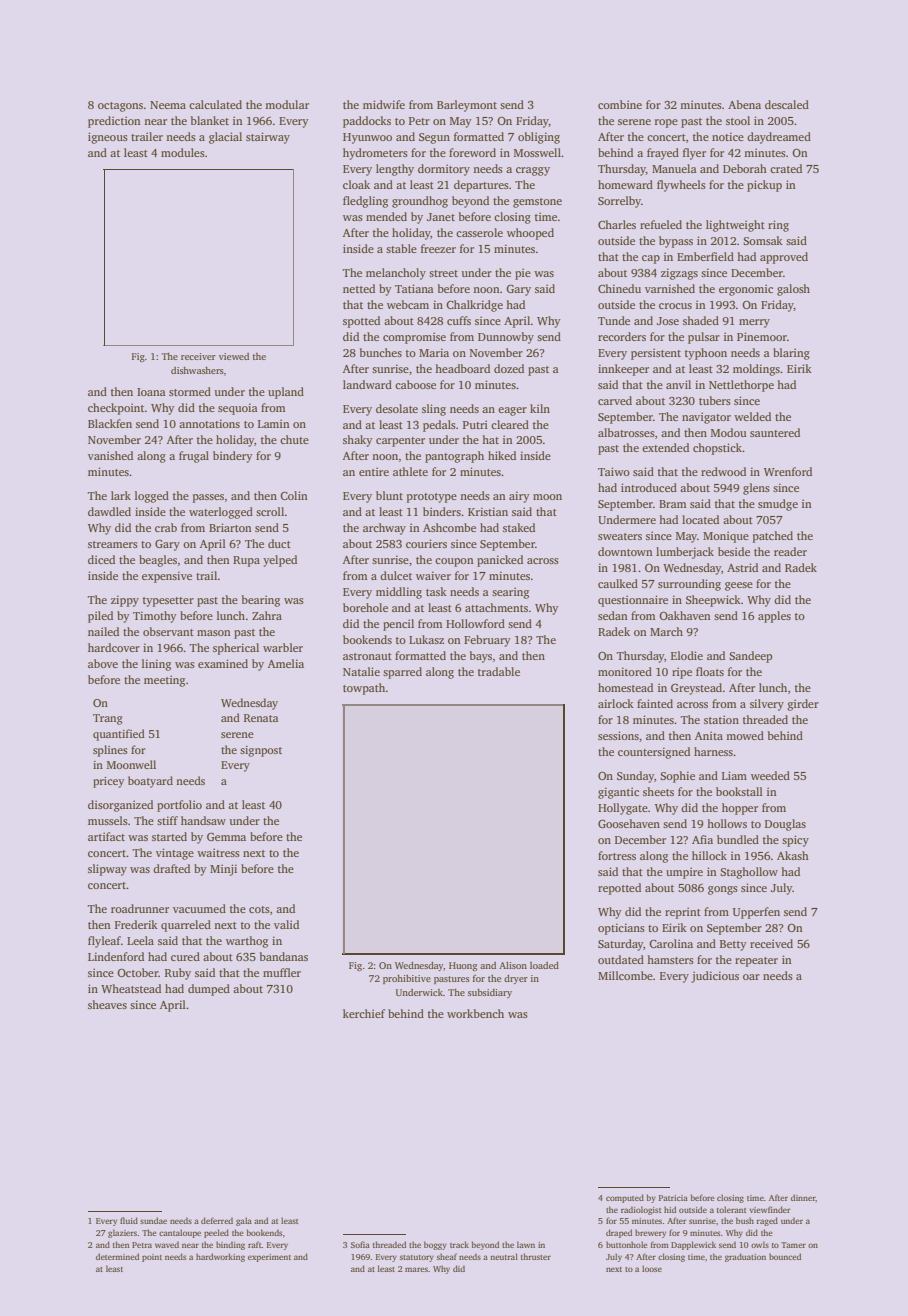 This page has height=1316, width=908. What do you see at coordinates (108, 138) in the page?
I see `igneous` at bounding box center [108, 138].
